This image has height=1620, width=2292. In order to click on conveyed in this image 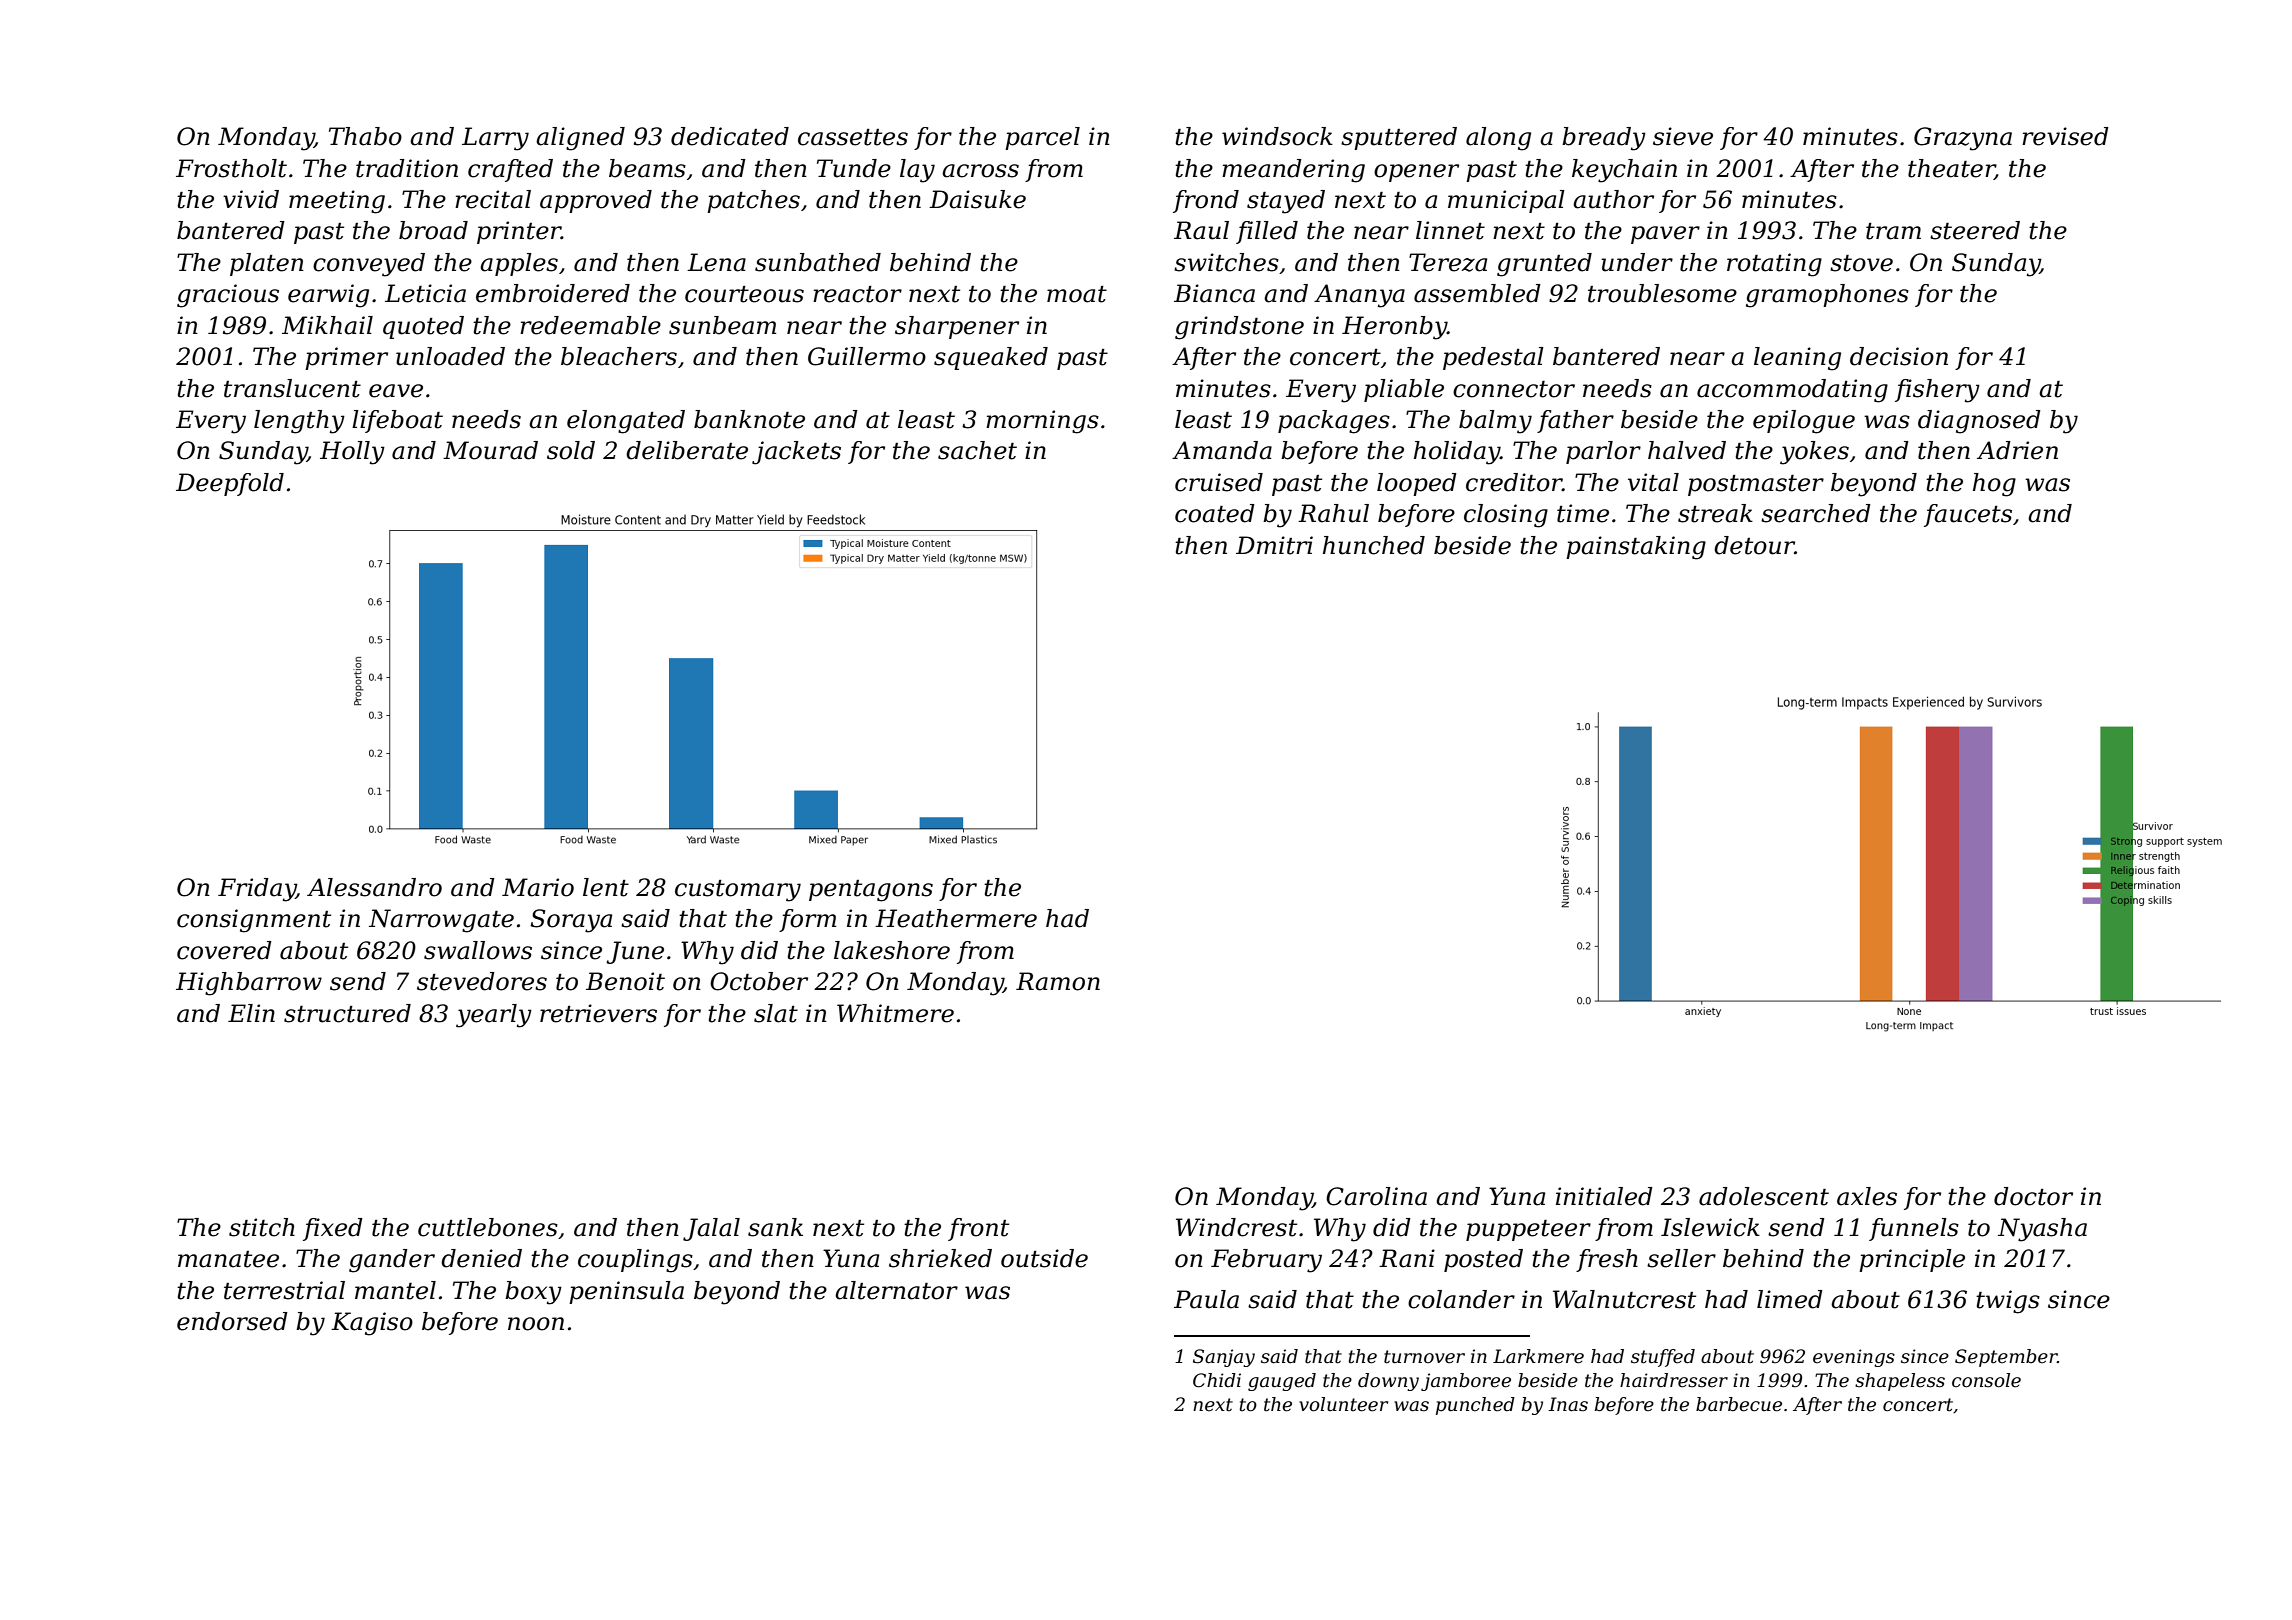, I will do `click(369, 265)`.
